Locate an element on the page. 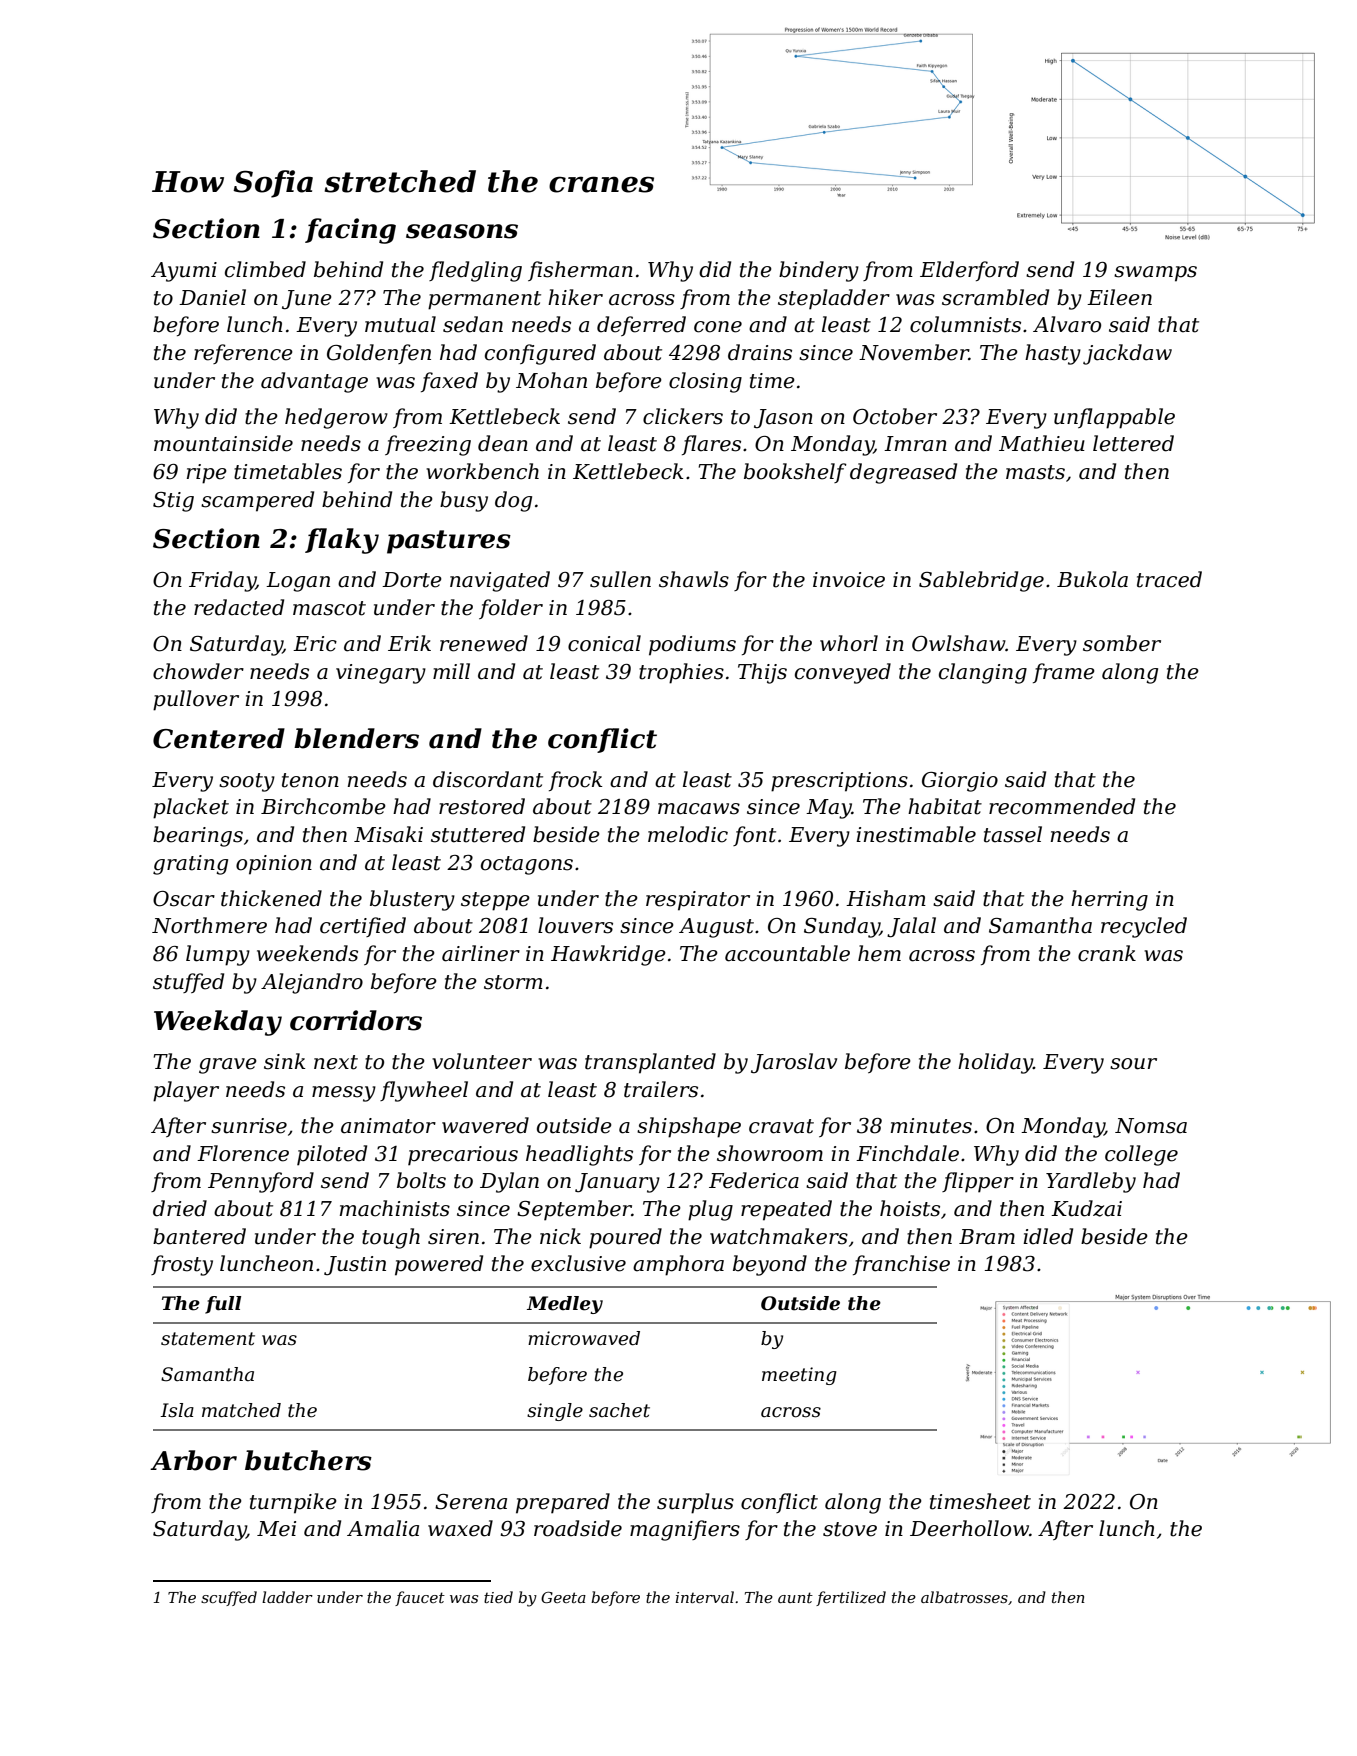  seasons is located at coordinates (462, 231).
